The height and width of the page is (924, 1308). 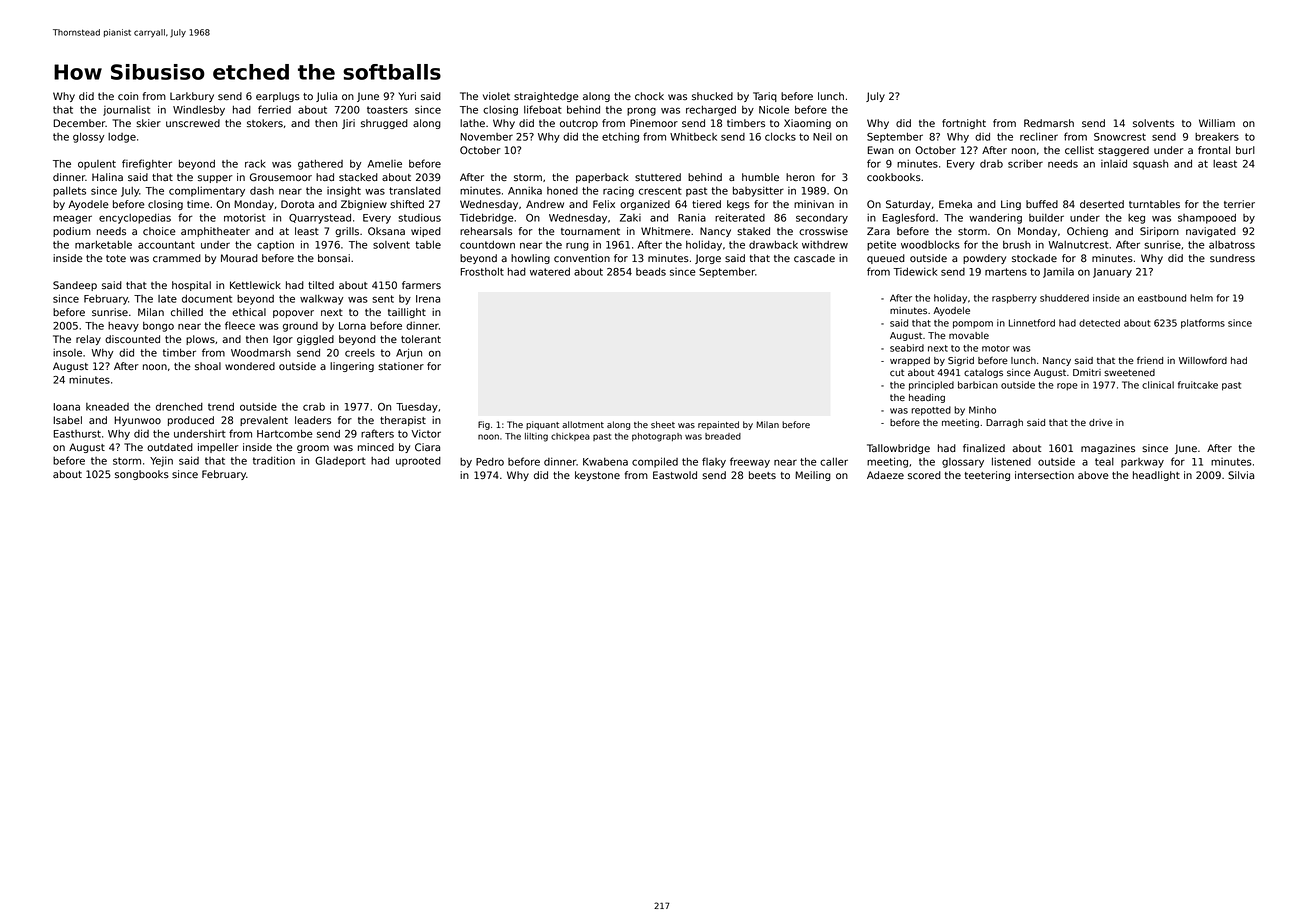 I want to click on firefighter, so click(x=147, y=164).
